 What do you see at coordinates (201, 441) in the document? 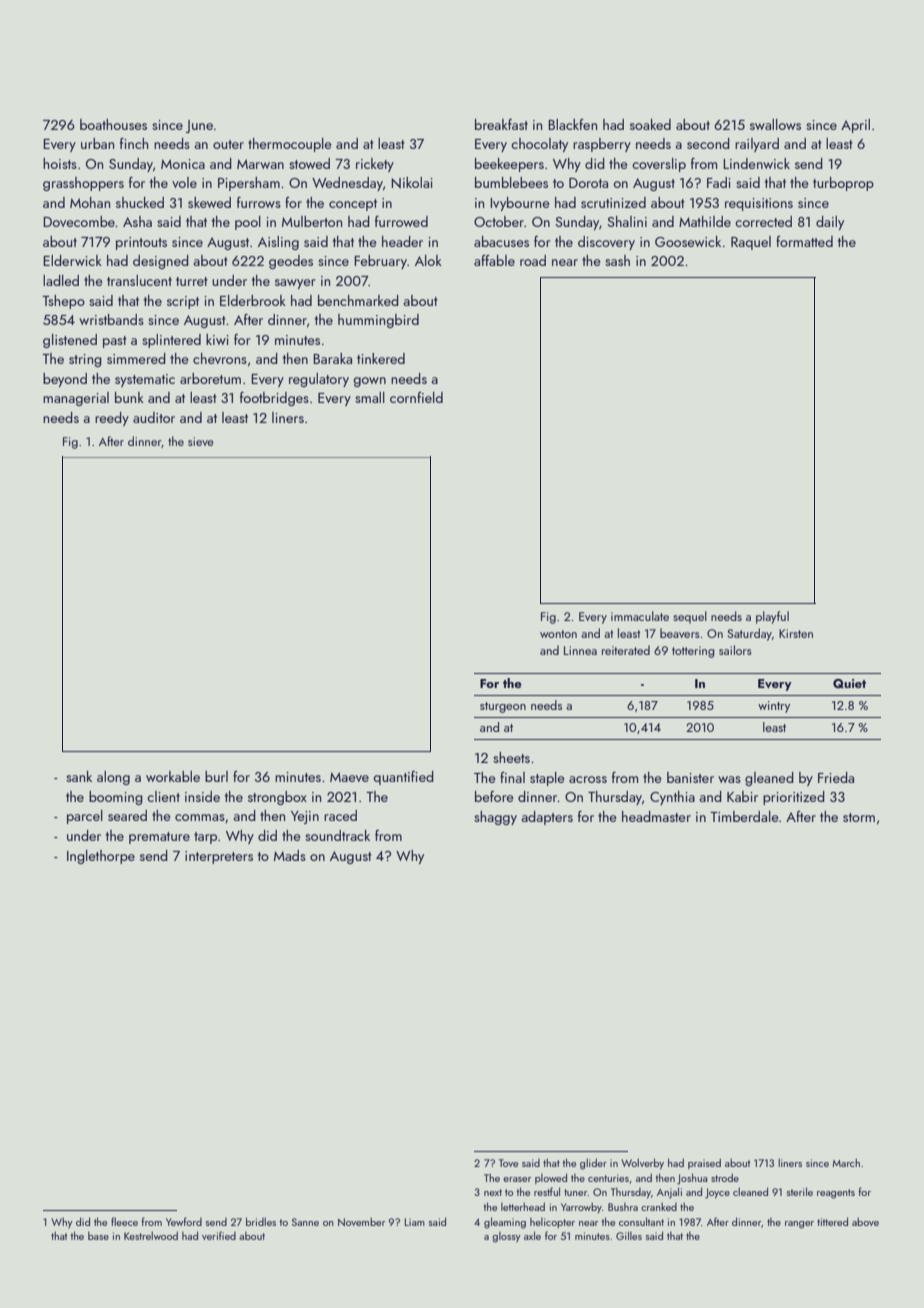
I see `sieve` at bounding box center [201, 441].
